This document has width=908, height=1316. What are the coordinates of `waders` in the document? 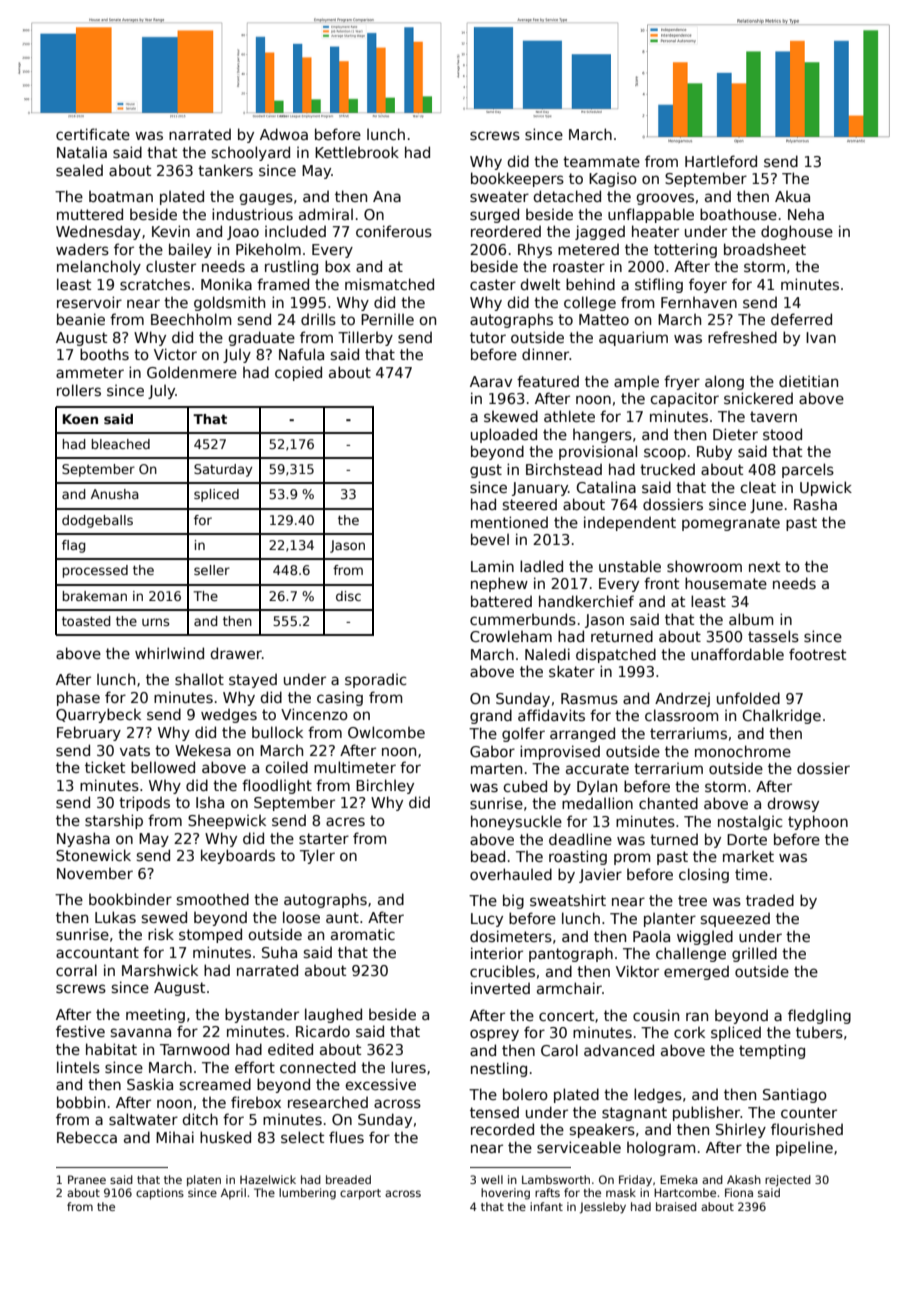 It's located at (82, 249).
